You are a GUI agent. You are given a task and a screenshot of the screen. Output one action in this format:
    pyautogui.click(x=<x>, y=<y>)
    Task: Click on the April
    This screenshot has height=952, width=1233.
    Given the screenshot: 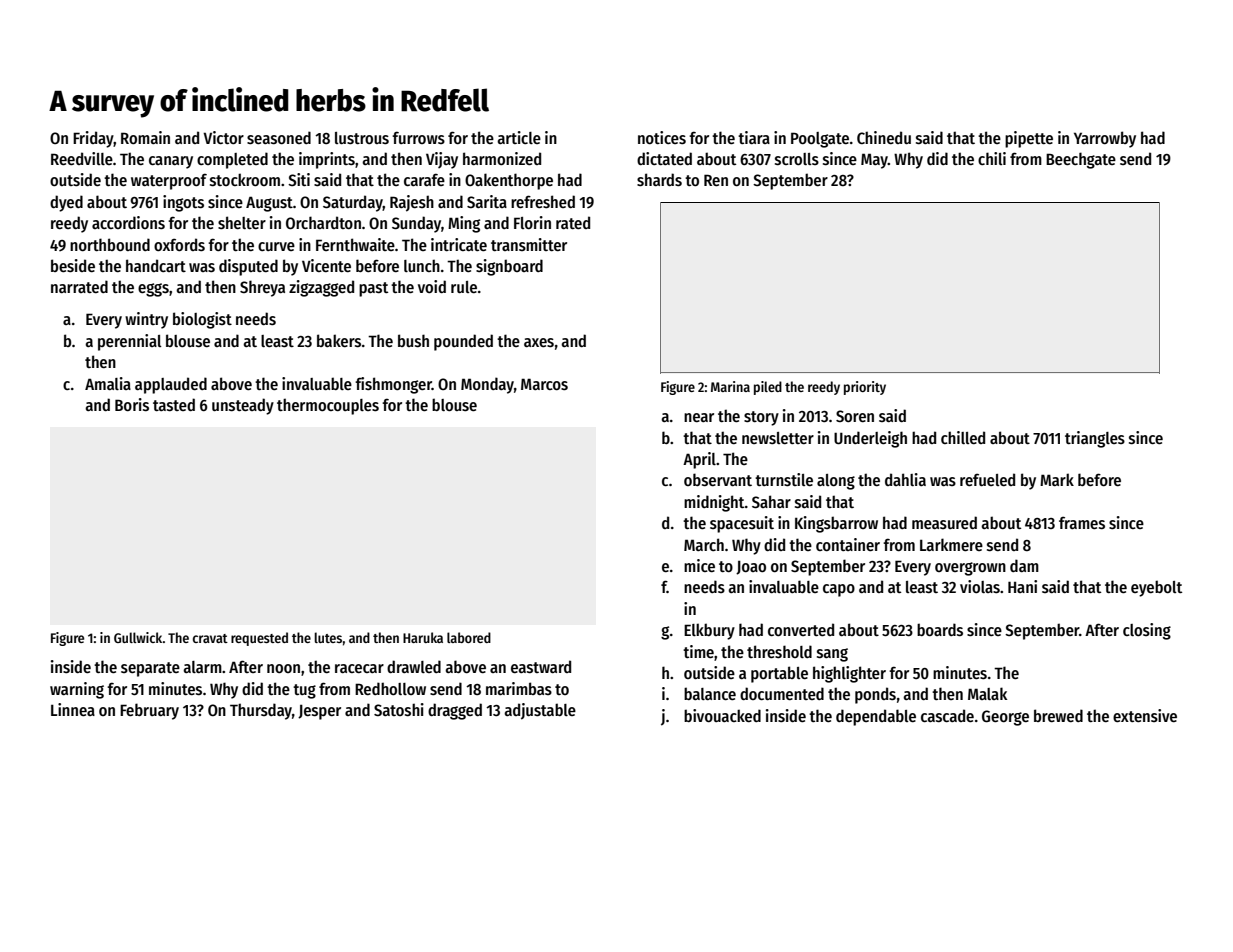 What is the action you would take?
    pyautogui.click(x=699, y=460)
